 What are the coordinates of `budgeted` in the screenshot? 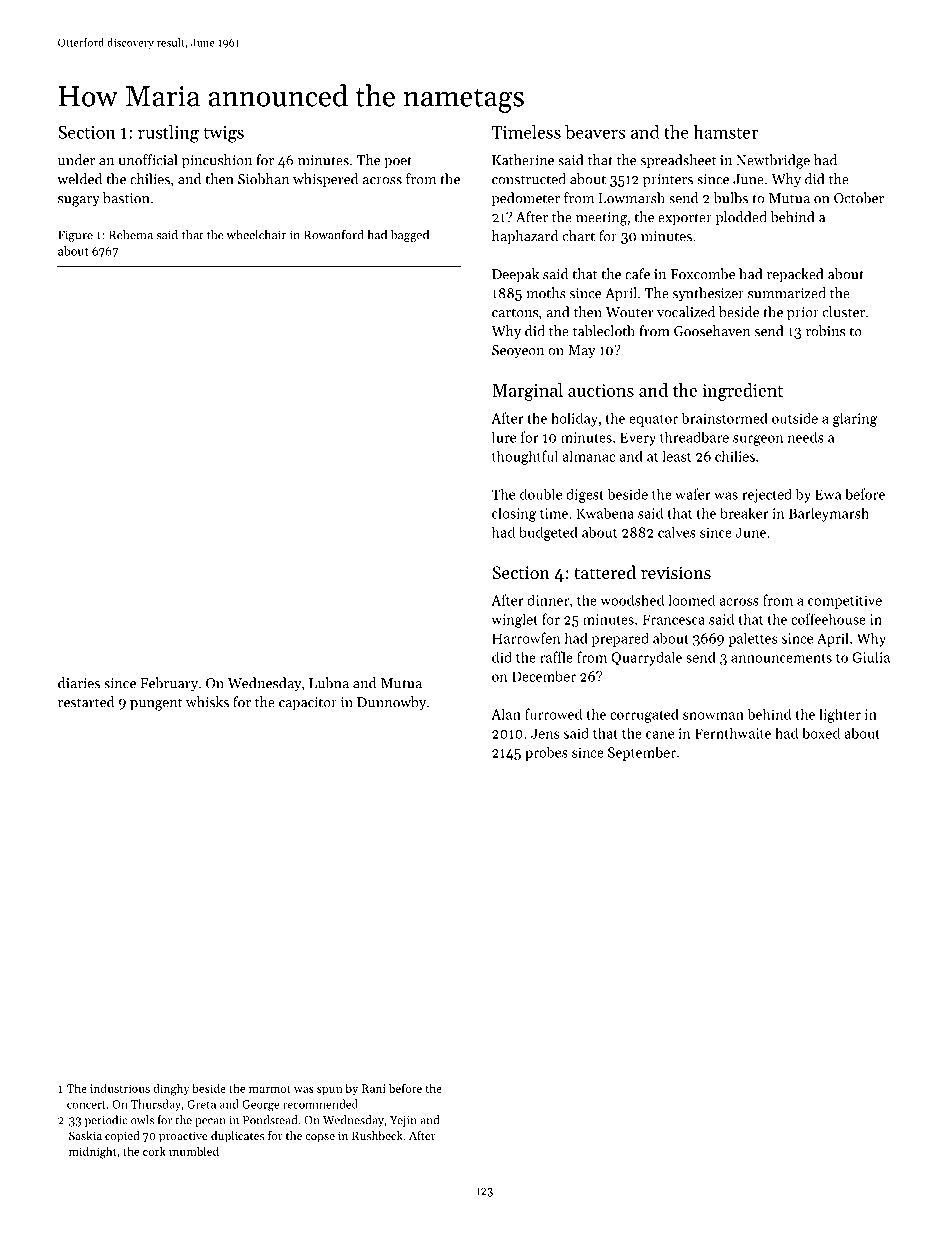 It's located at (548, 533).
